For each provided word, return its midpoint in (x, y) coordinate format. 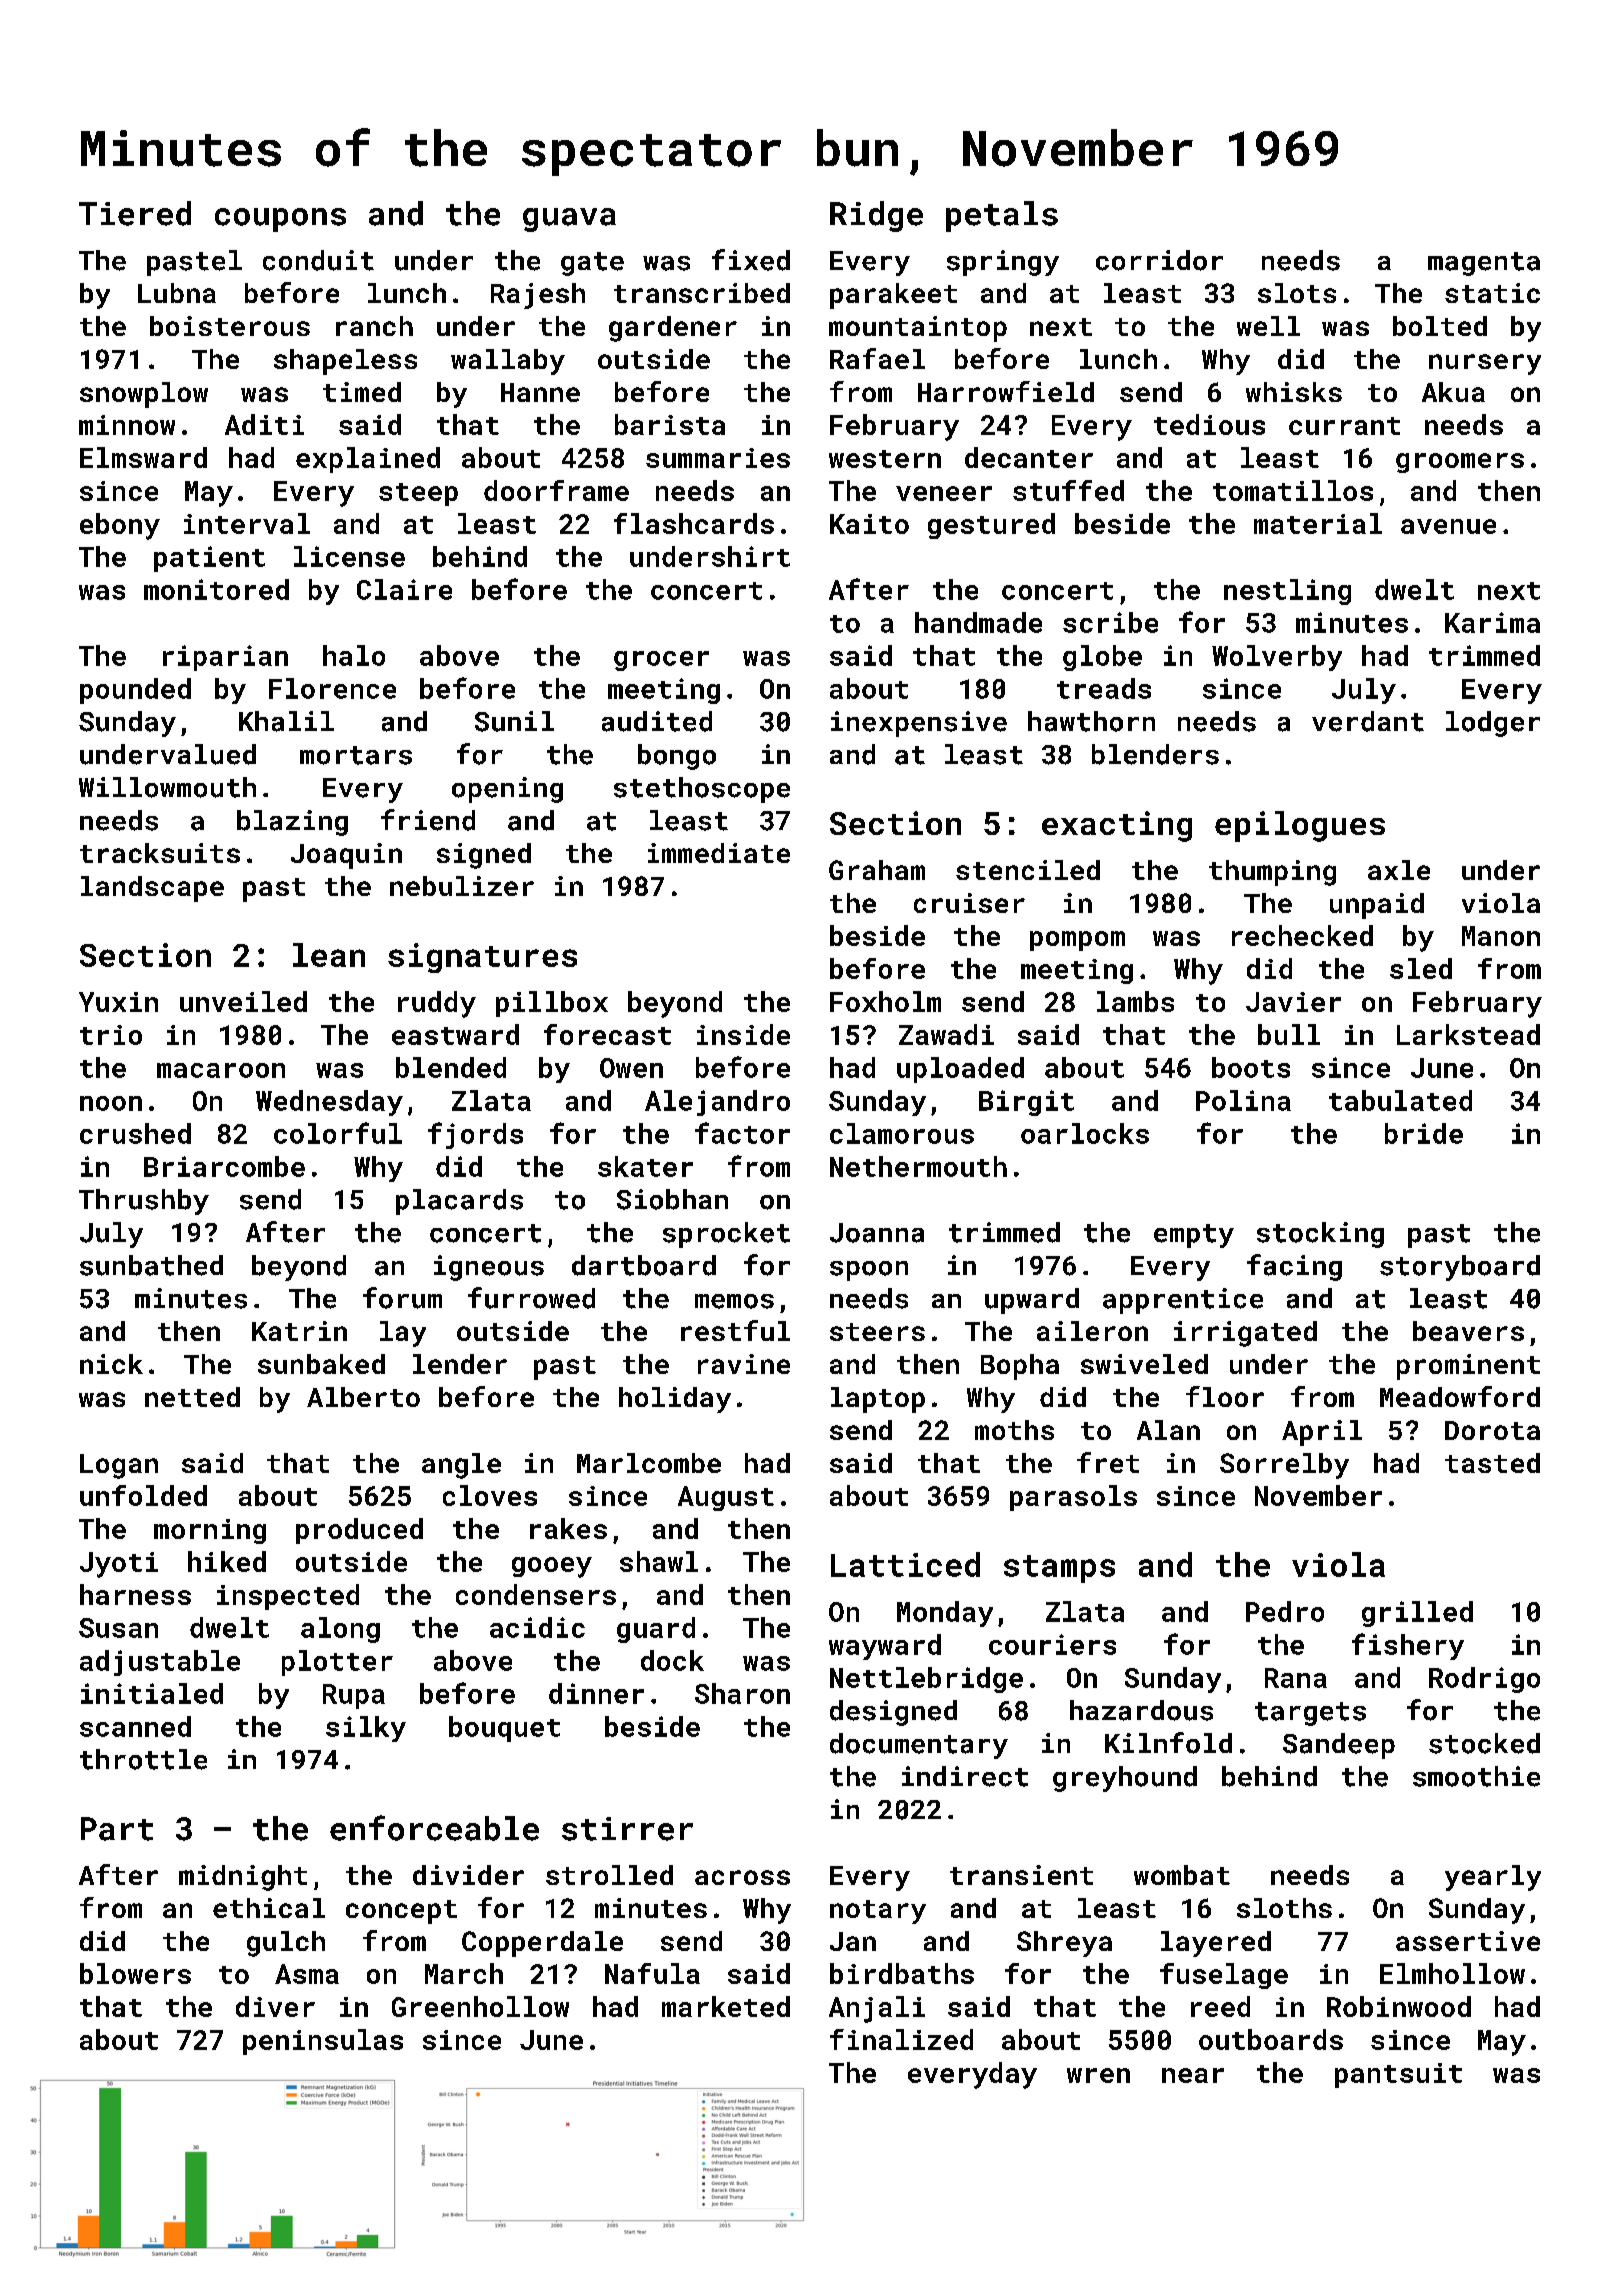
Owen (631, 1068)
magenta (1484, 264)
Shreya (1064, 1944)
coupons (280, 220)
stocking (1320, 1235)
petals (1002, 216)
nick (111, 1364)
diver (275, 2006)
